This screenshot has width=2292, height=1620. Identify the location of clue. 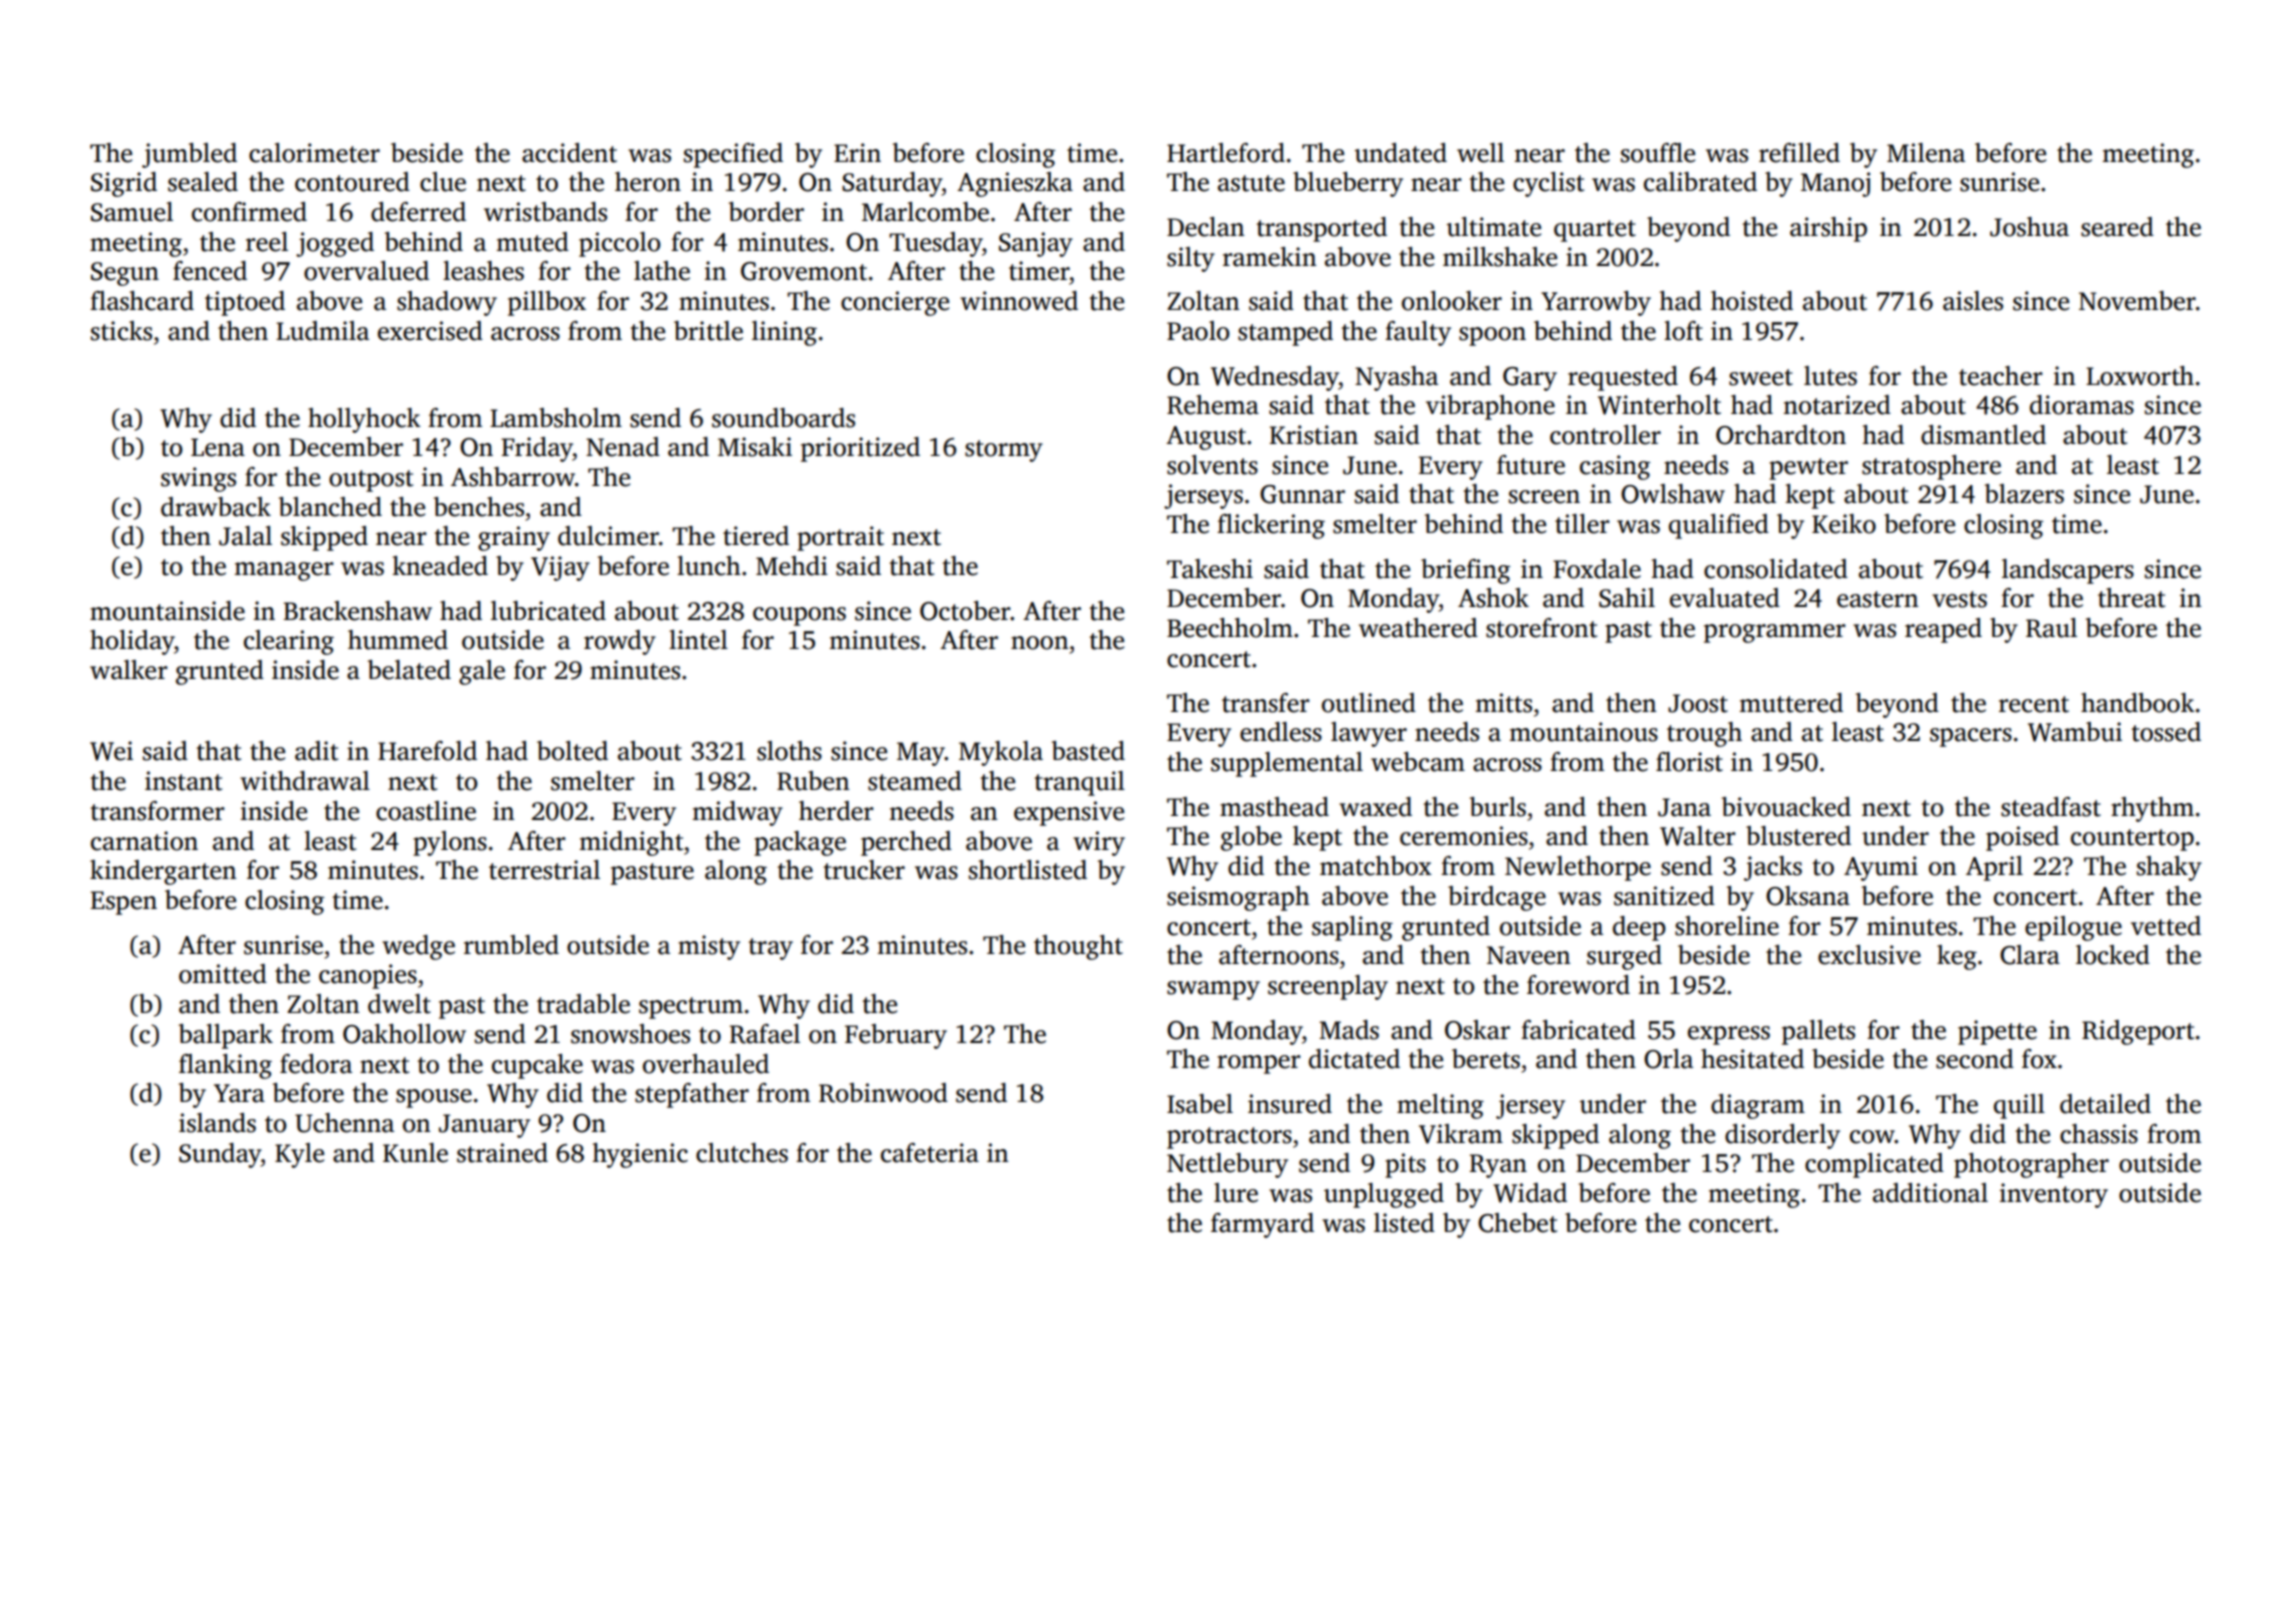
(443, 182).
